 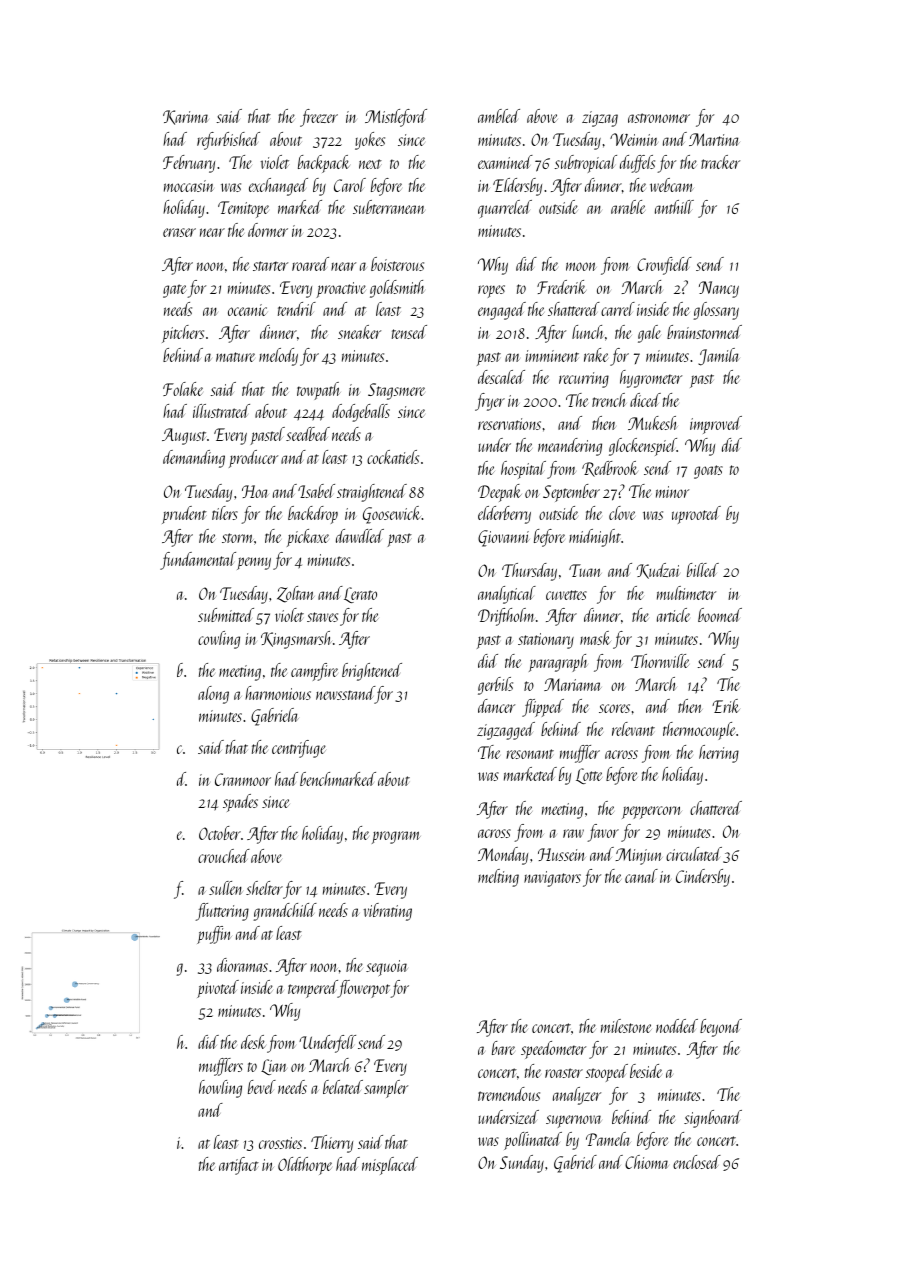 What do you see at coordinates (530, 754) in the page?
I see `resonant` at bounding box center [530, 754].
